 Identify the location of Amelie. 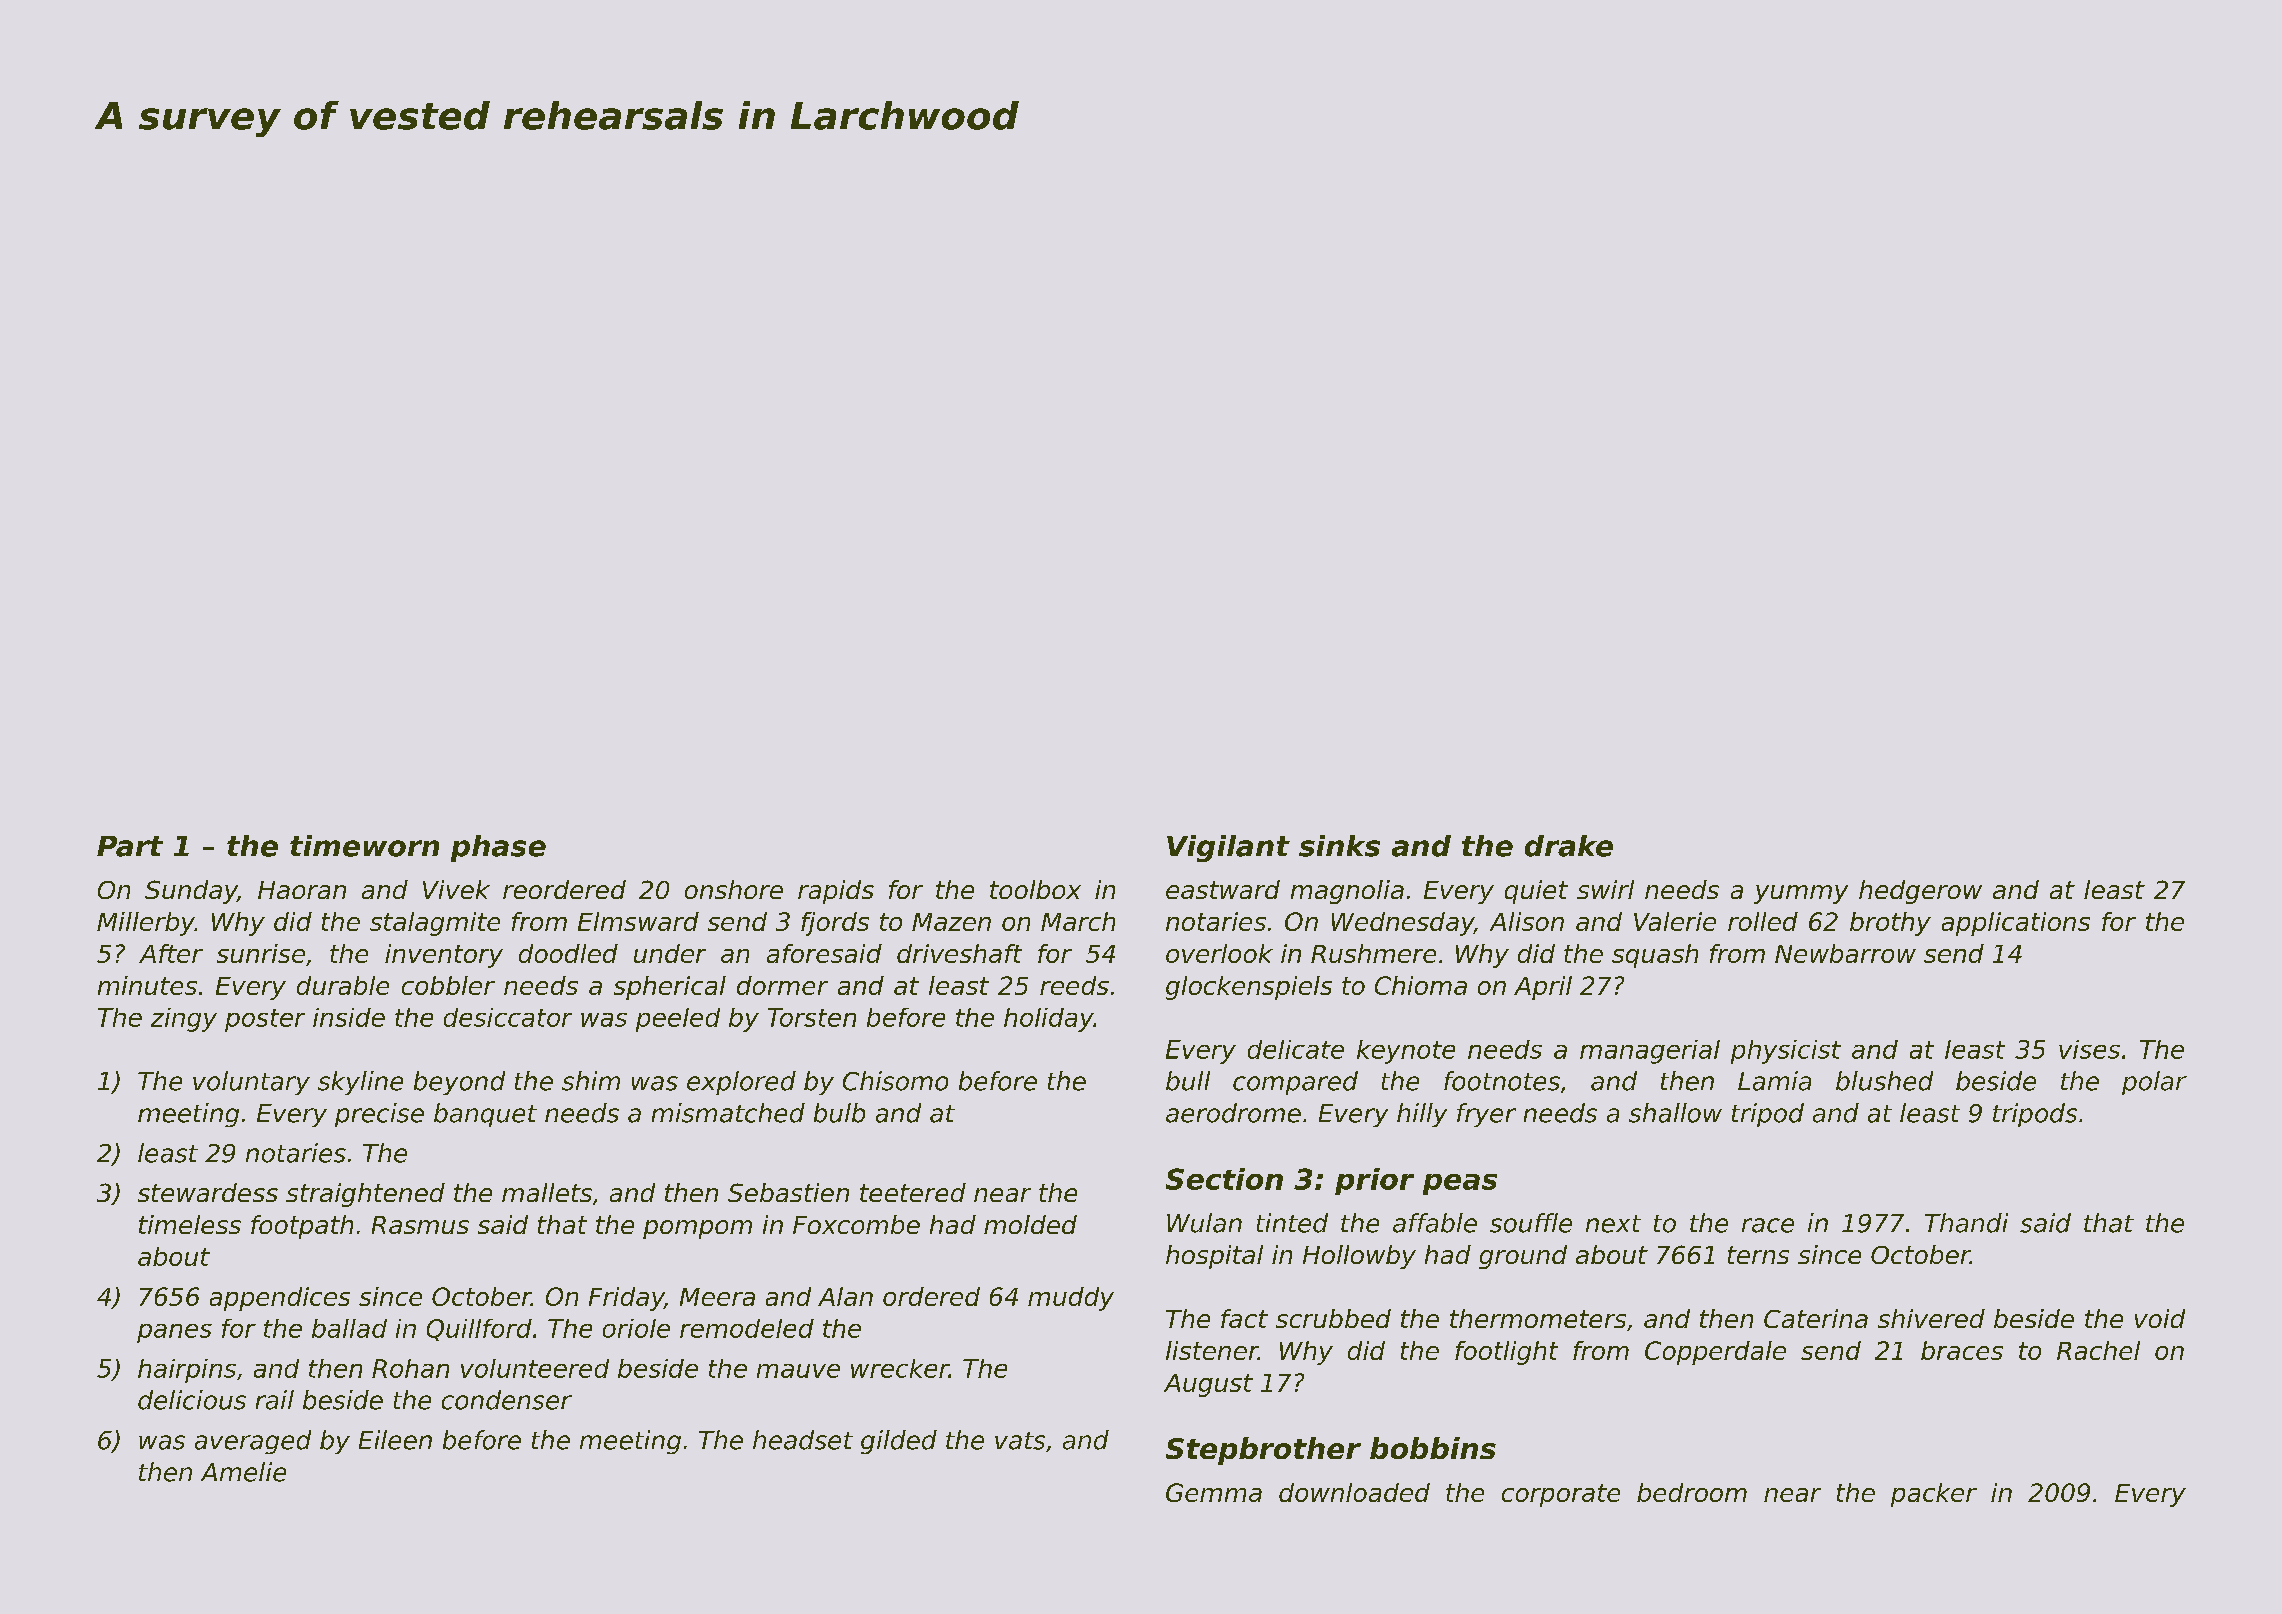
(243, 1472).
